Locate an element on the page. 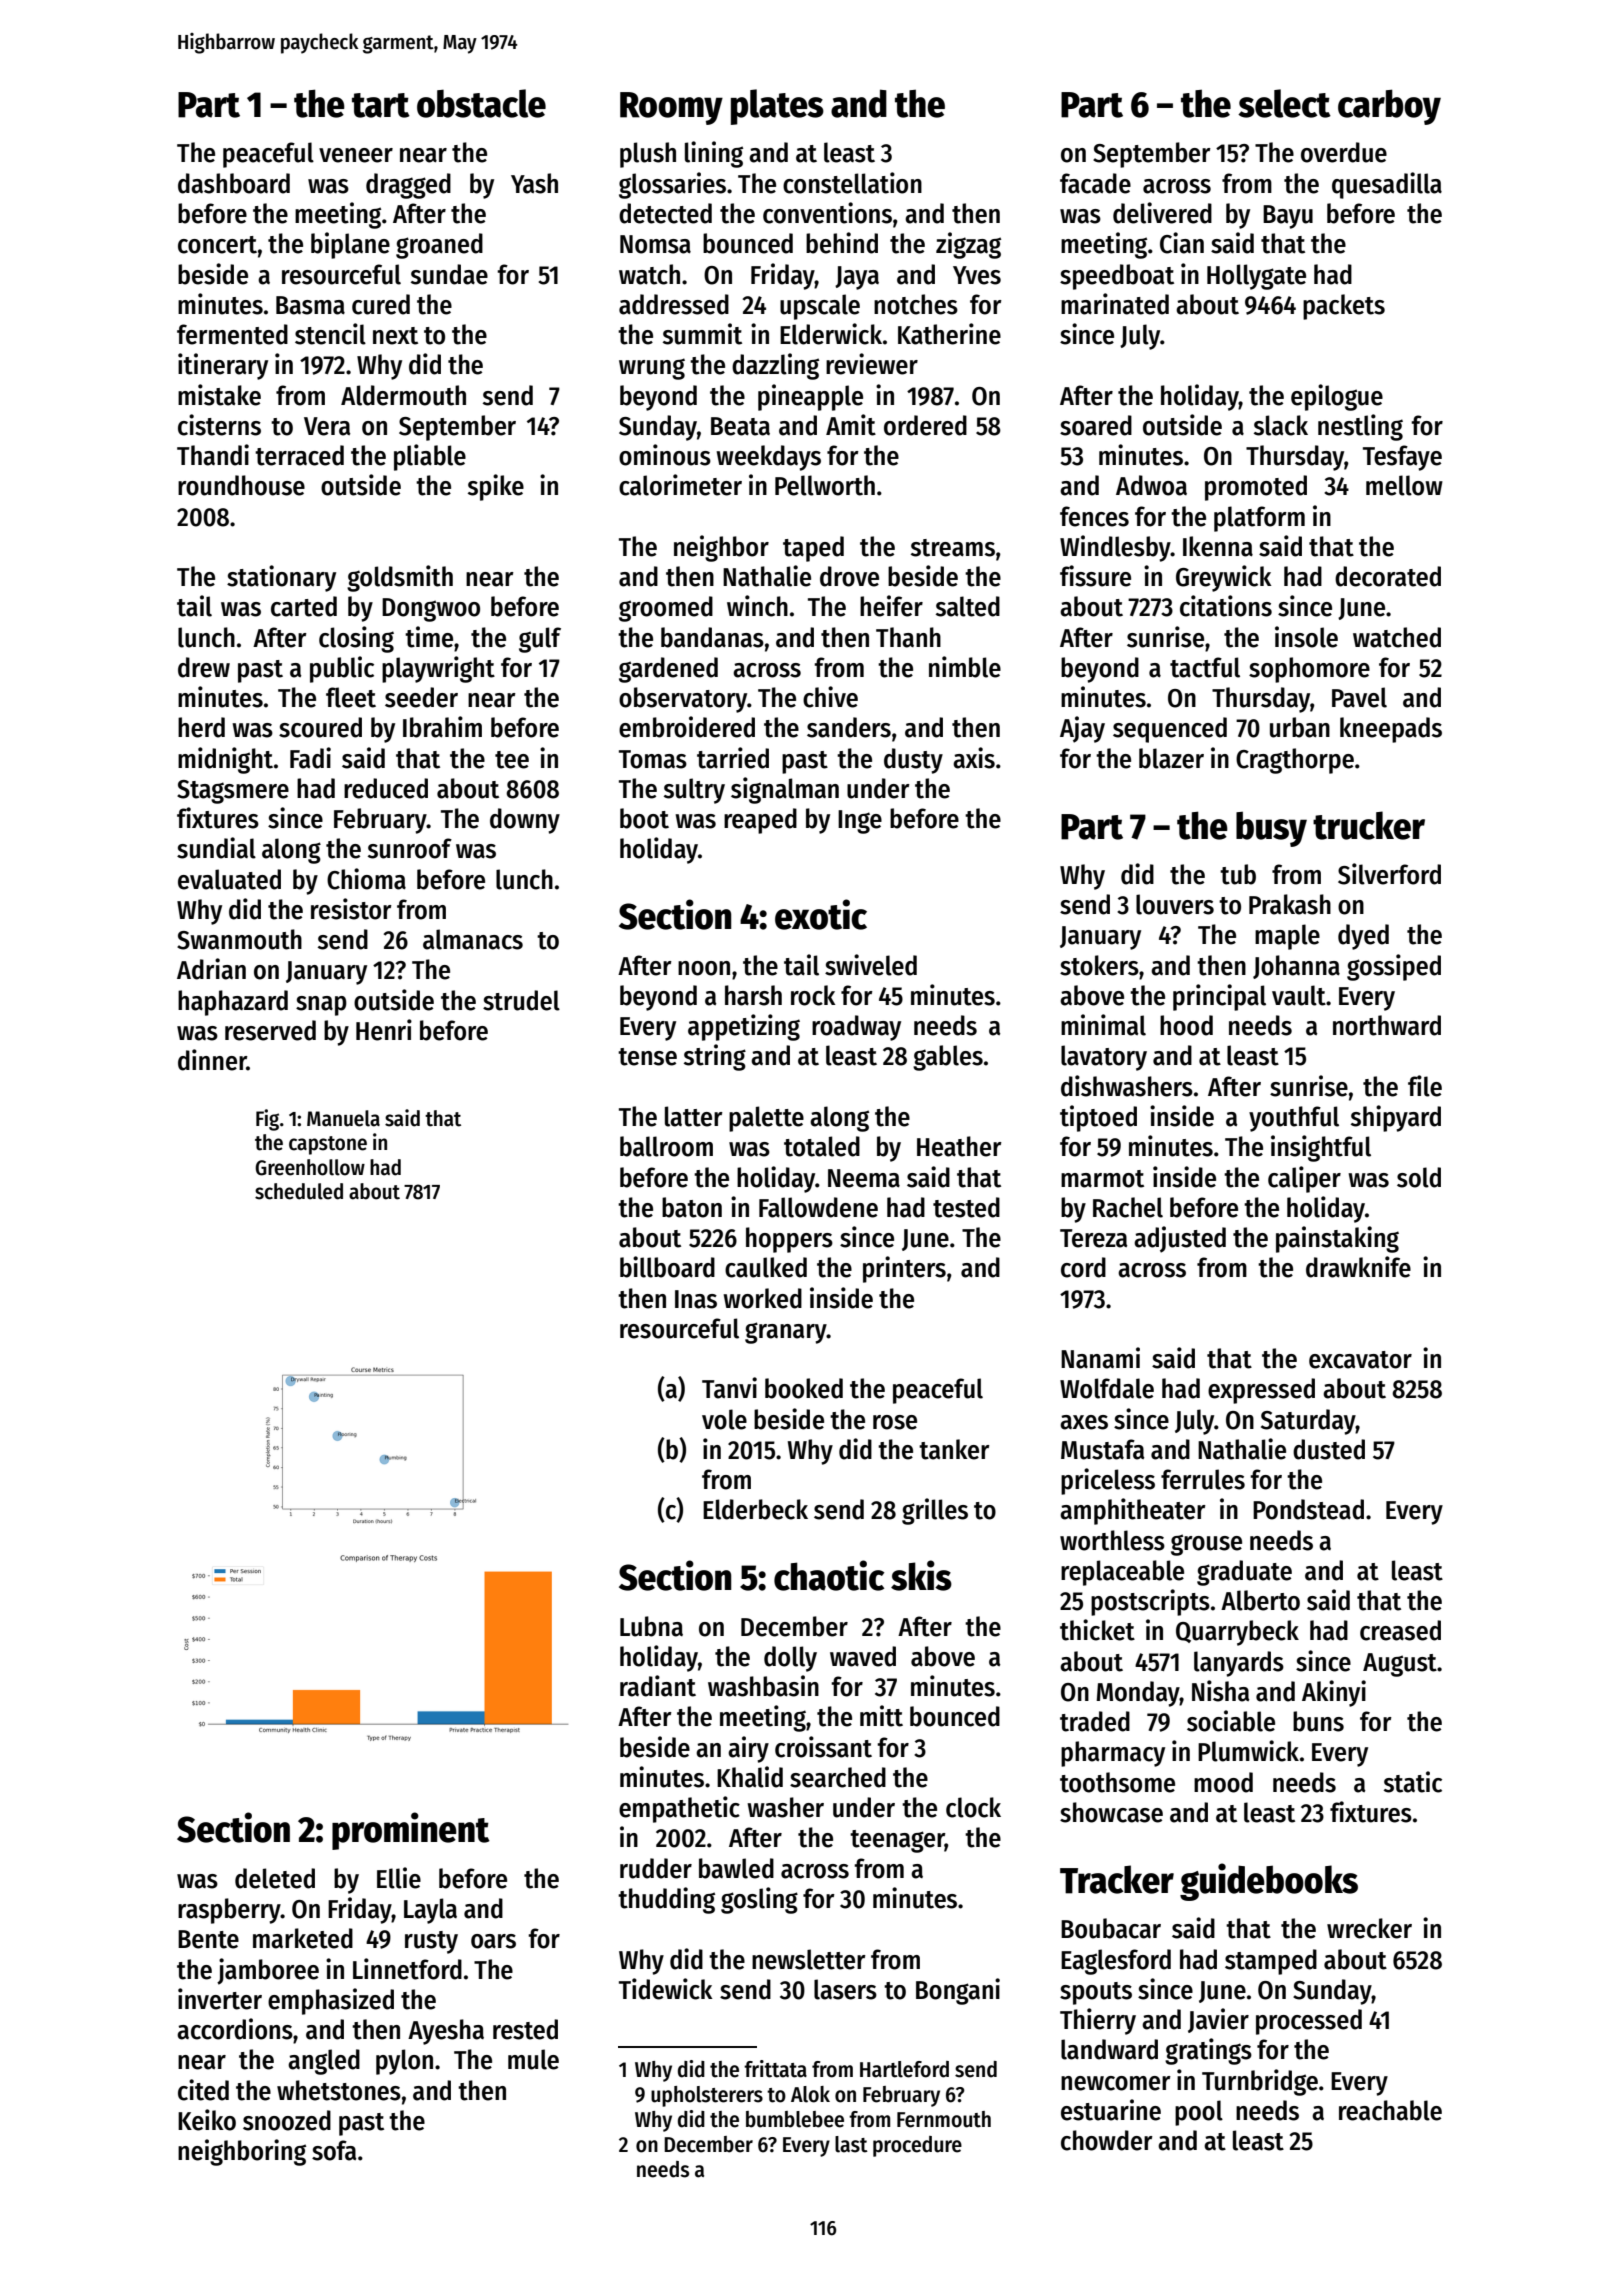 The height and width of the document is (2292, 1620). capstone is located at coordinates (328, 1145).
